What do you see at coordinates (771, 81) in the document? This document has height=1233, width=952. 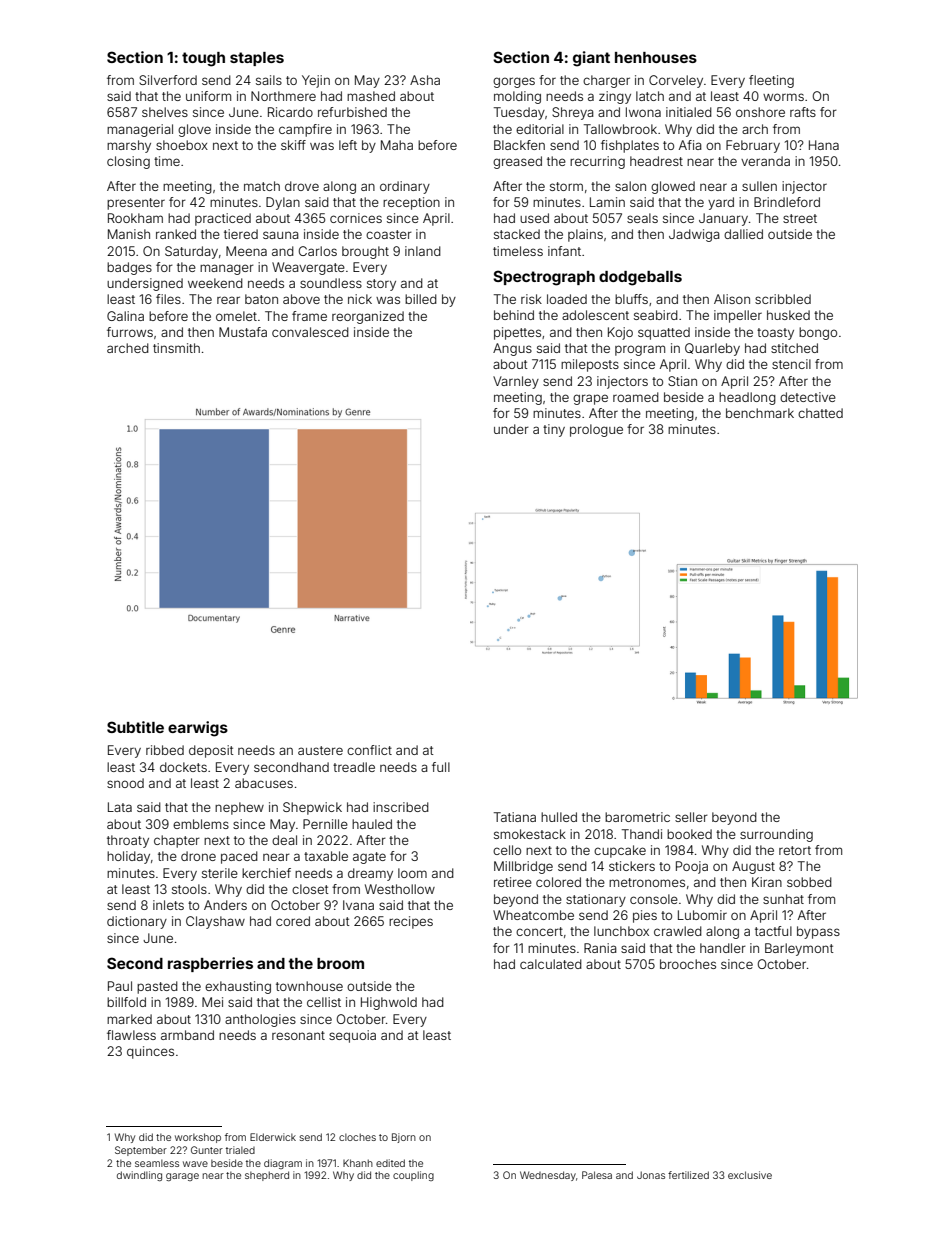 I see `fleeting` at bounding box center [771, 81].
